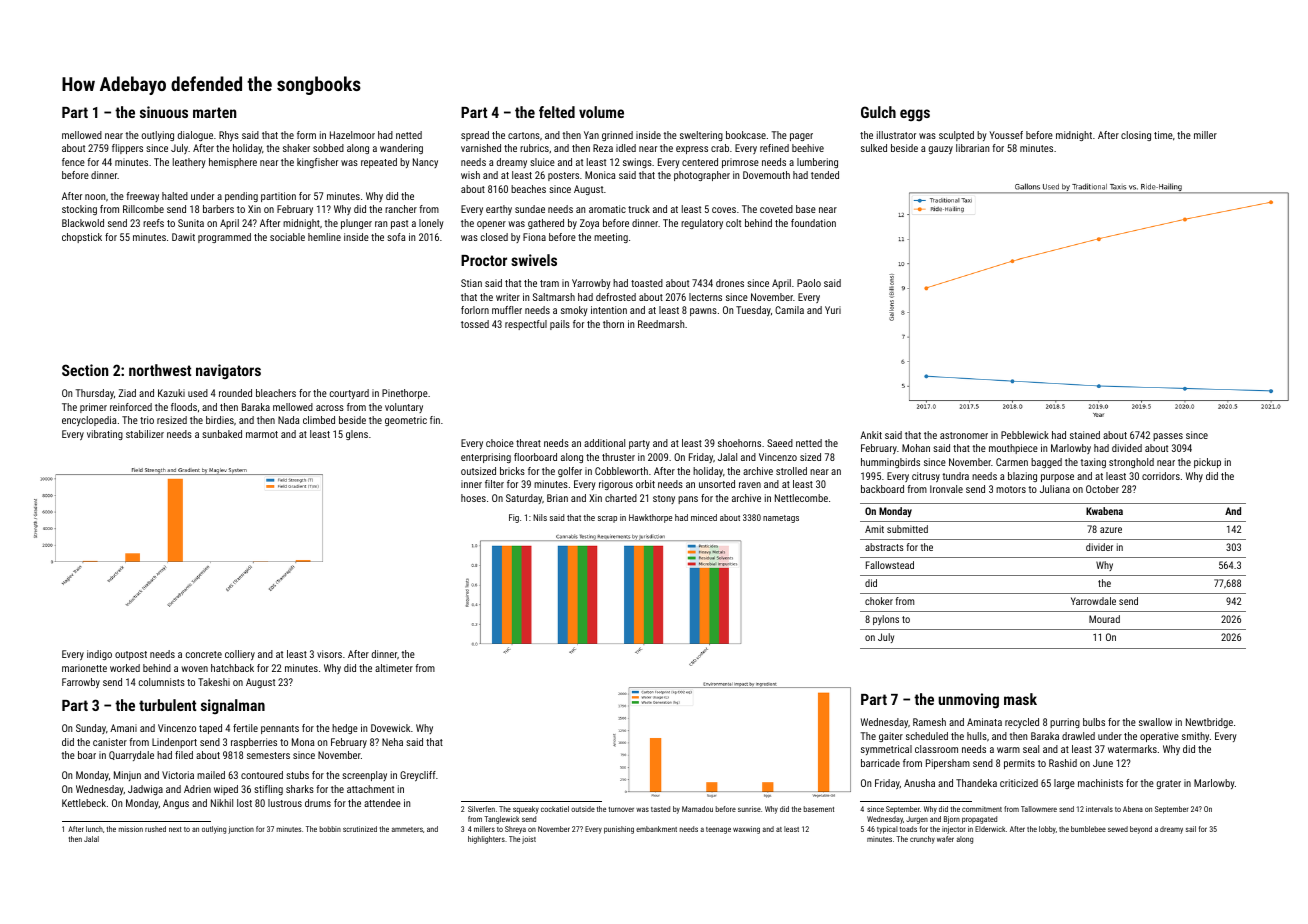 Image resolution: width=1308 pixels, height=924 pixels. Describe the element at coordinates (817, 163) in the image. I see `lumbering` at that location.
